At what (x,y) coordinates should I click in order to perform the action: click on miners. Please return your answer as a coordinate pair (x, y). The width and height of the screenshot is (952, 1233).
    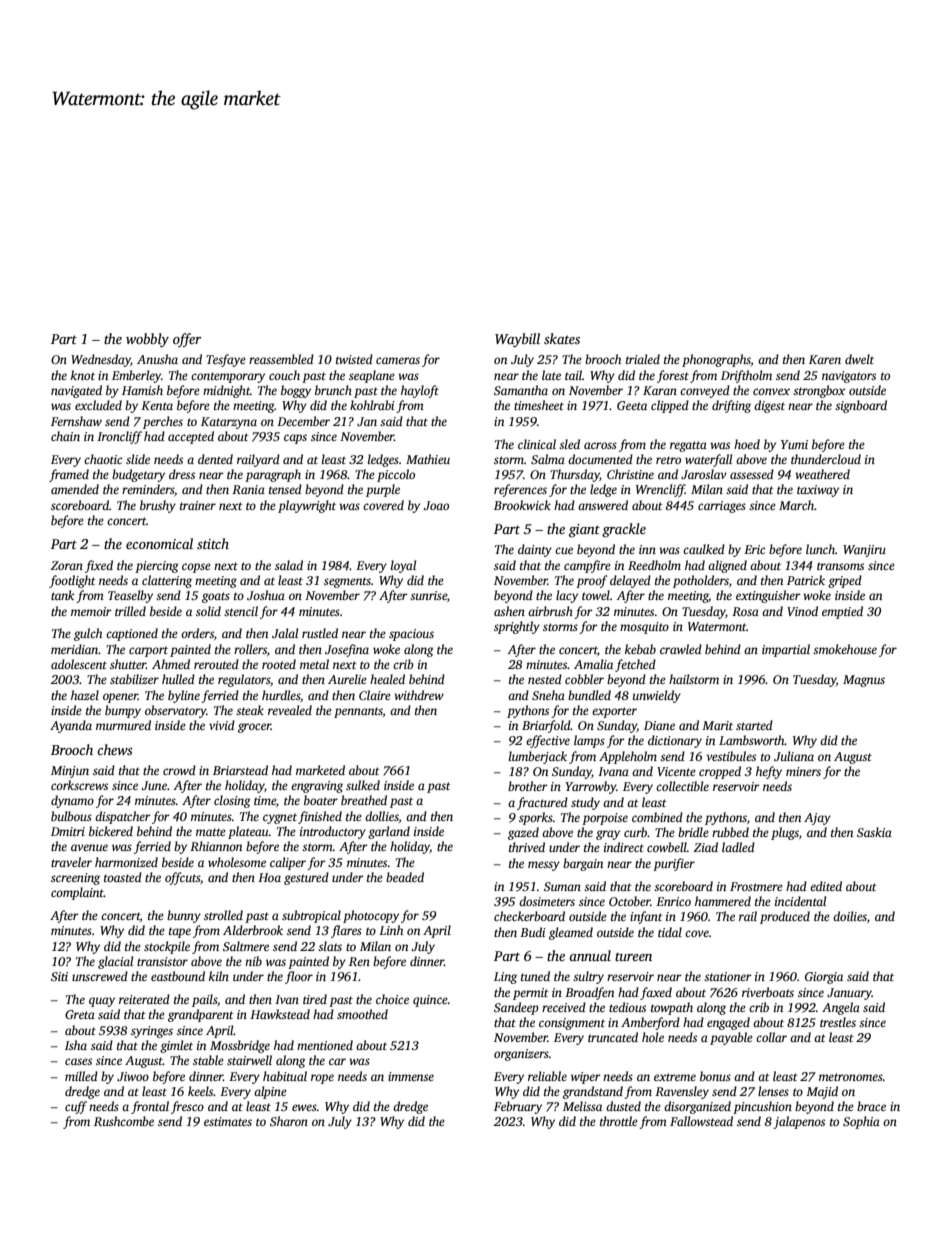
    Looking at the image, I should click on (803, 771).
